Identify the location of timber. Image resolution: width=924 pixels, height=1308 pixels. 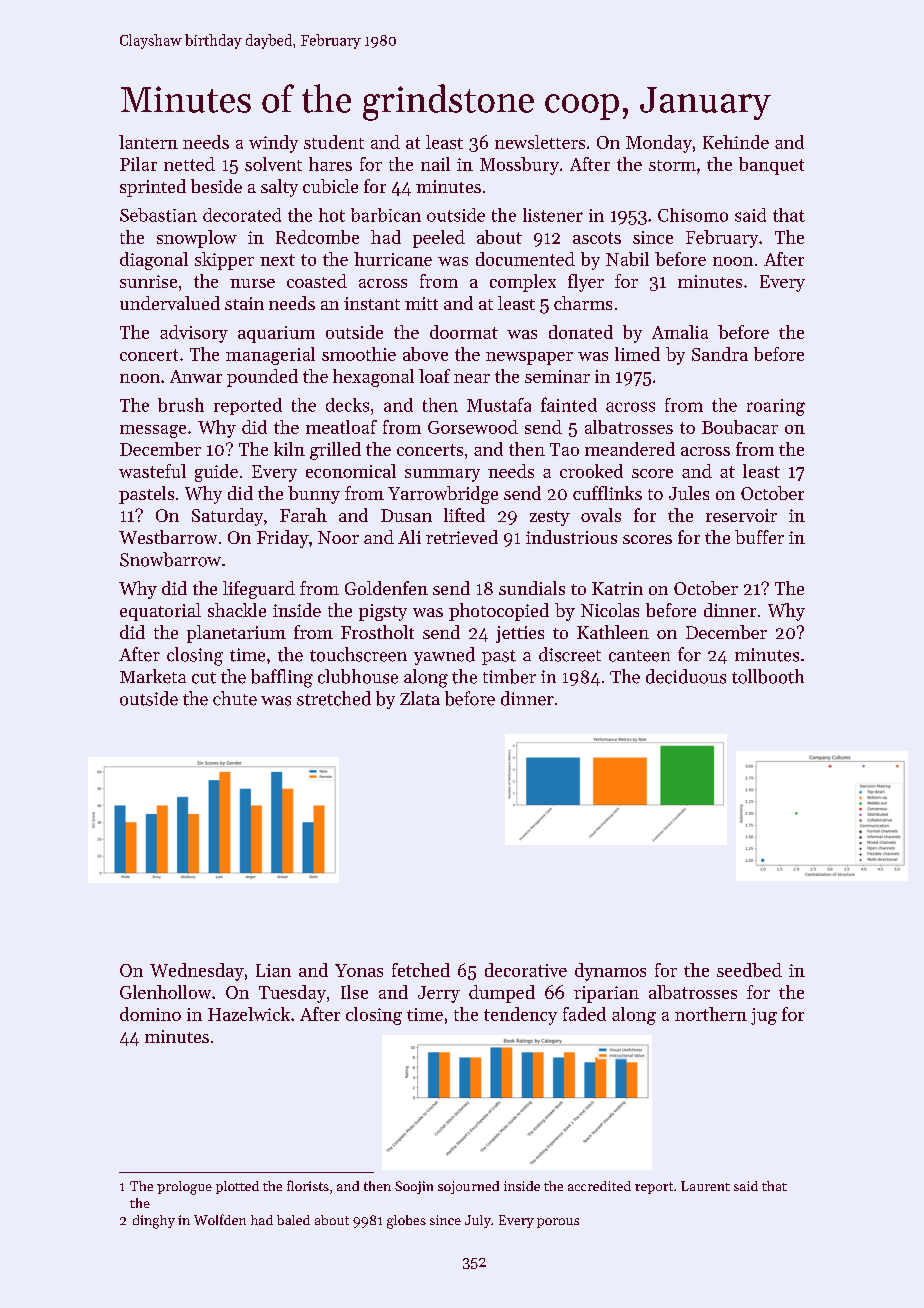
(509, 676).
